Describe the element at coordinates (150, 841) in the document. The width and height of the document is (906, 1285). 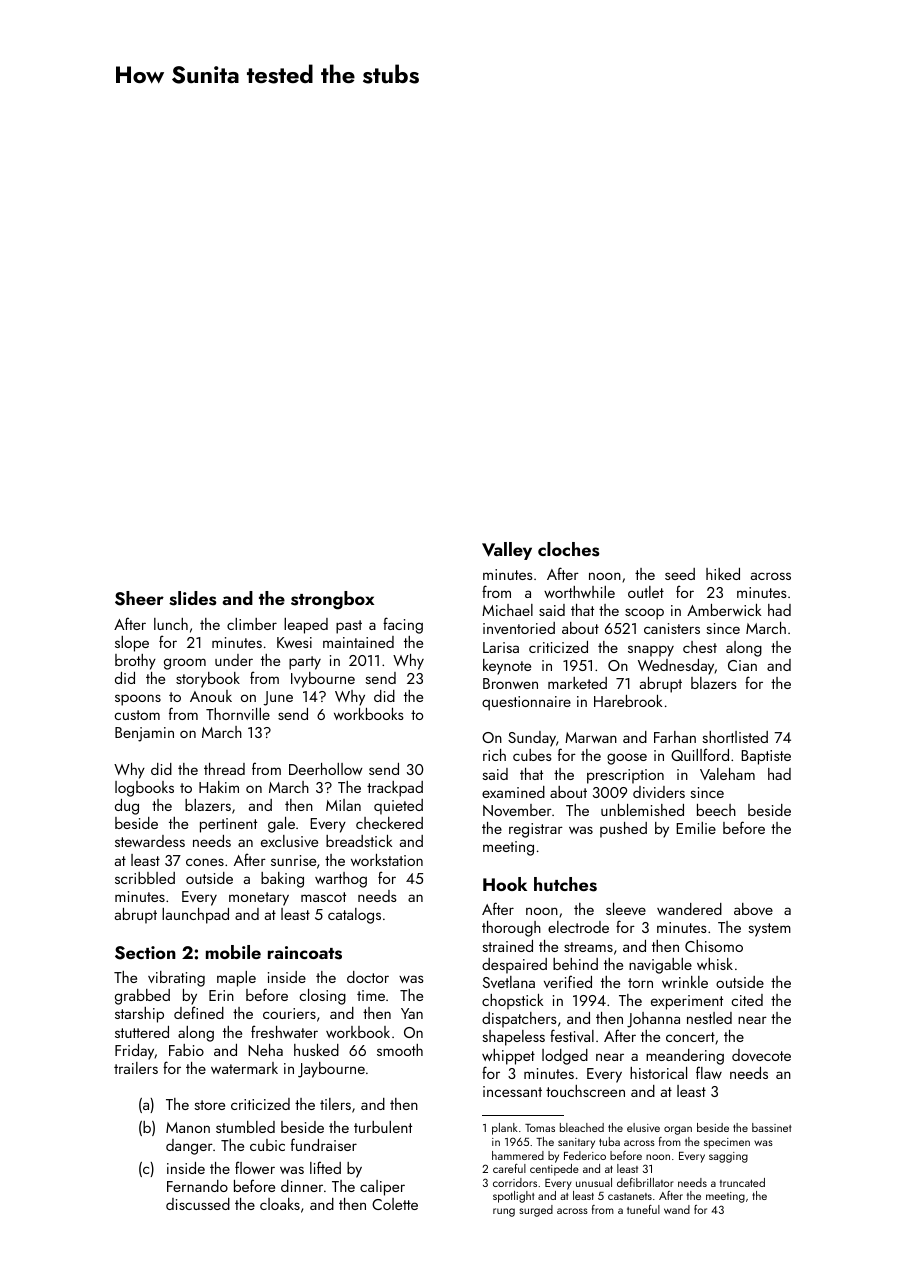
I see `stewardess` at that location.
